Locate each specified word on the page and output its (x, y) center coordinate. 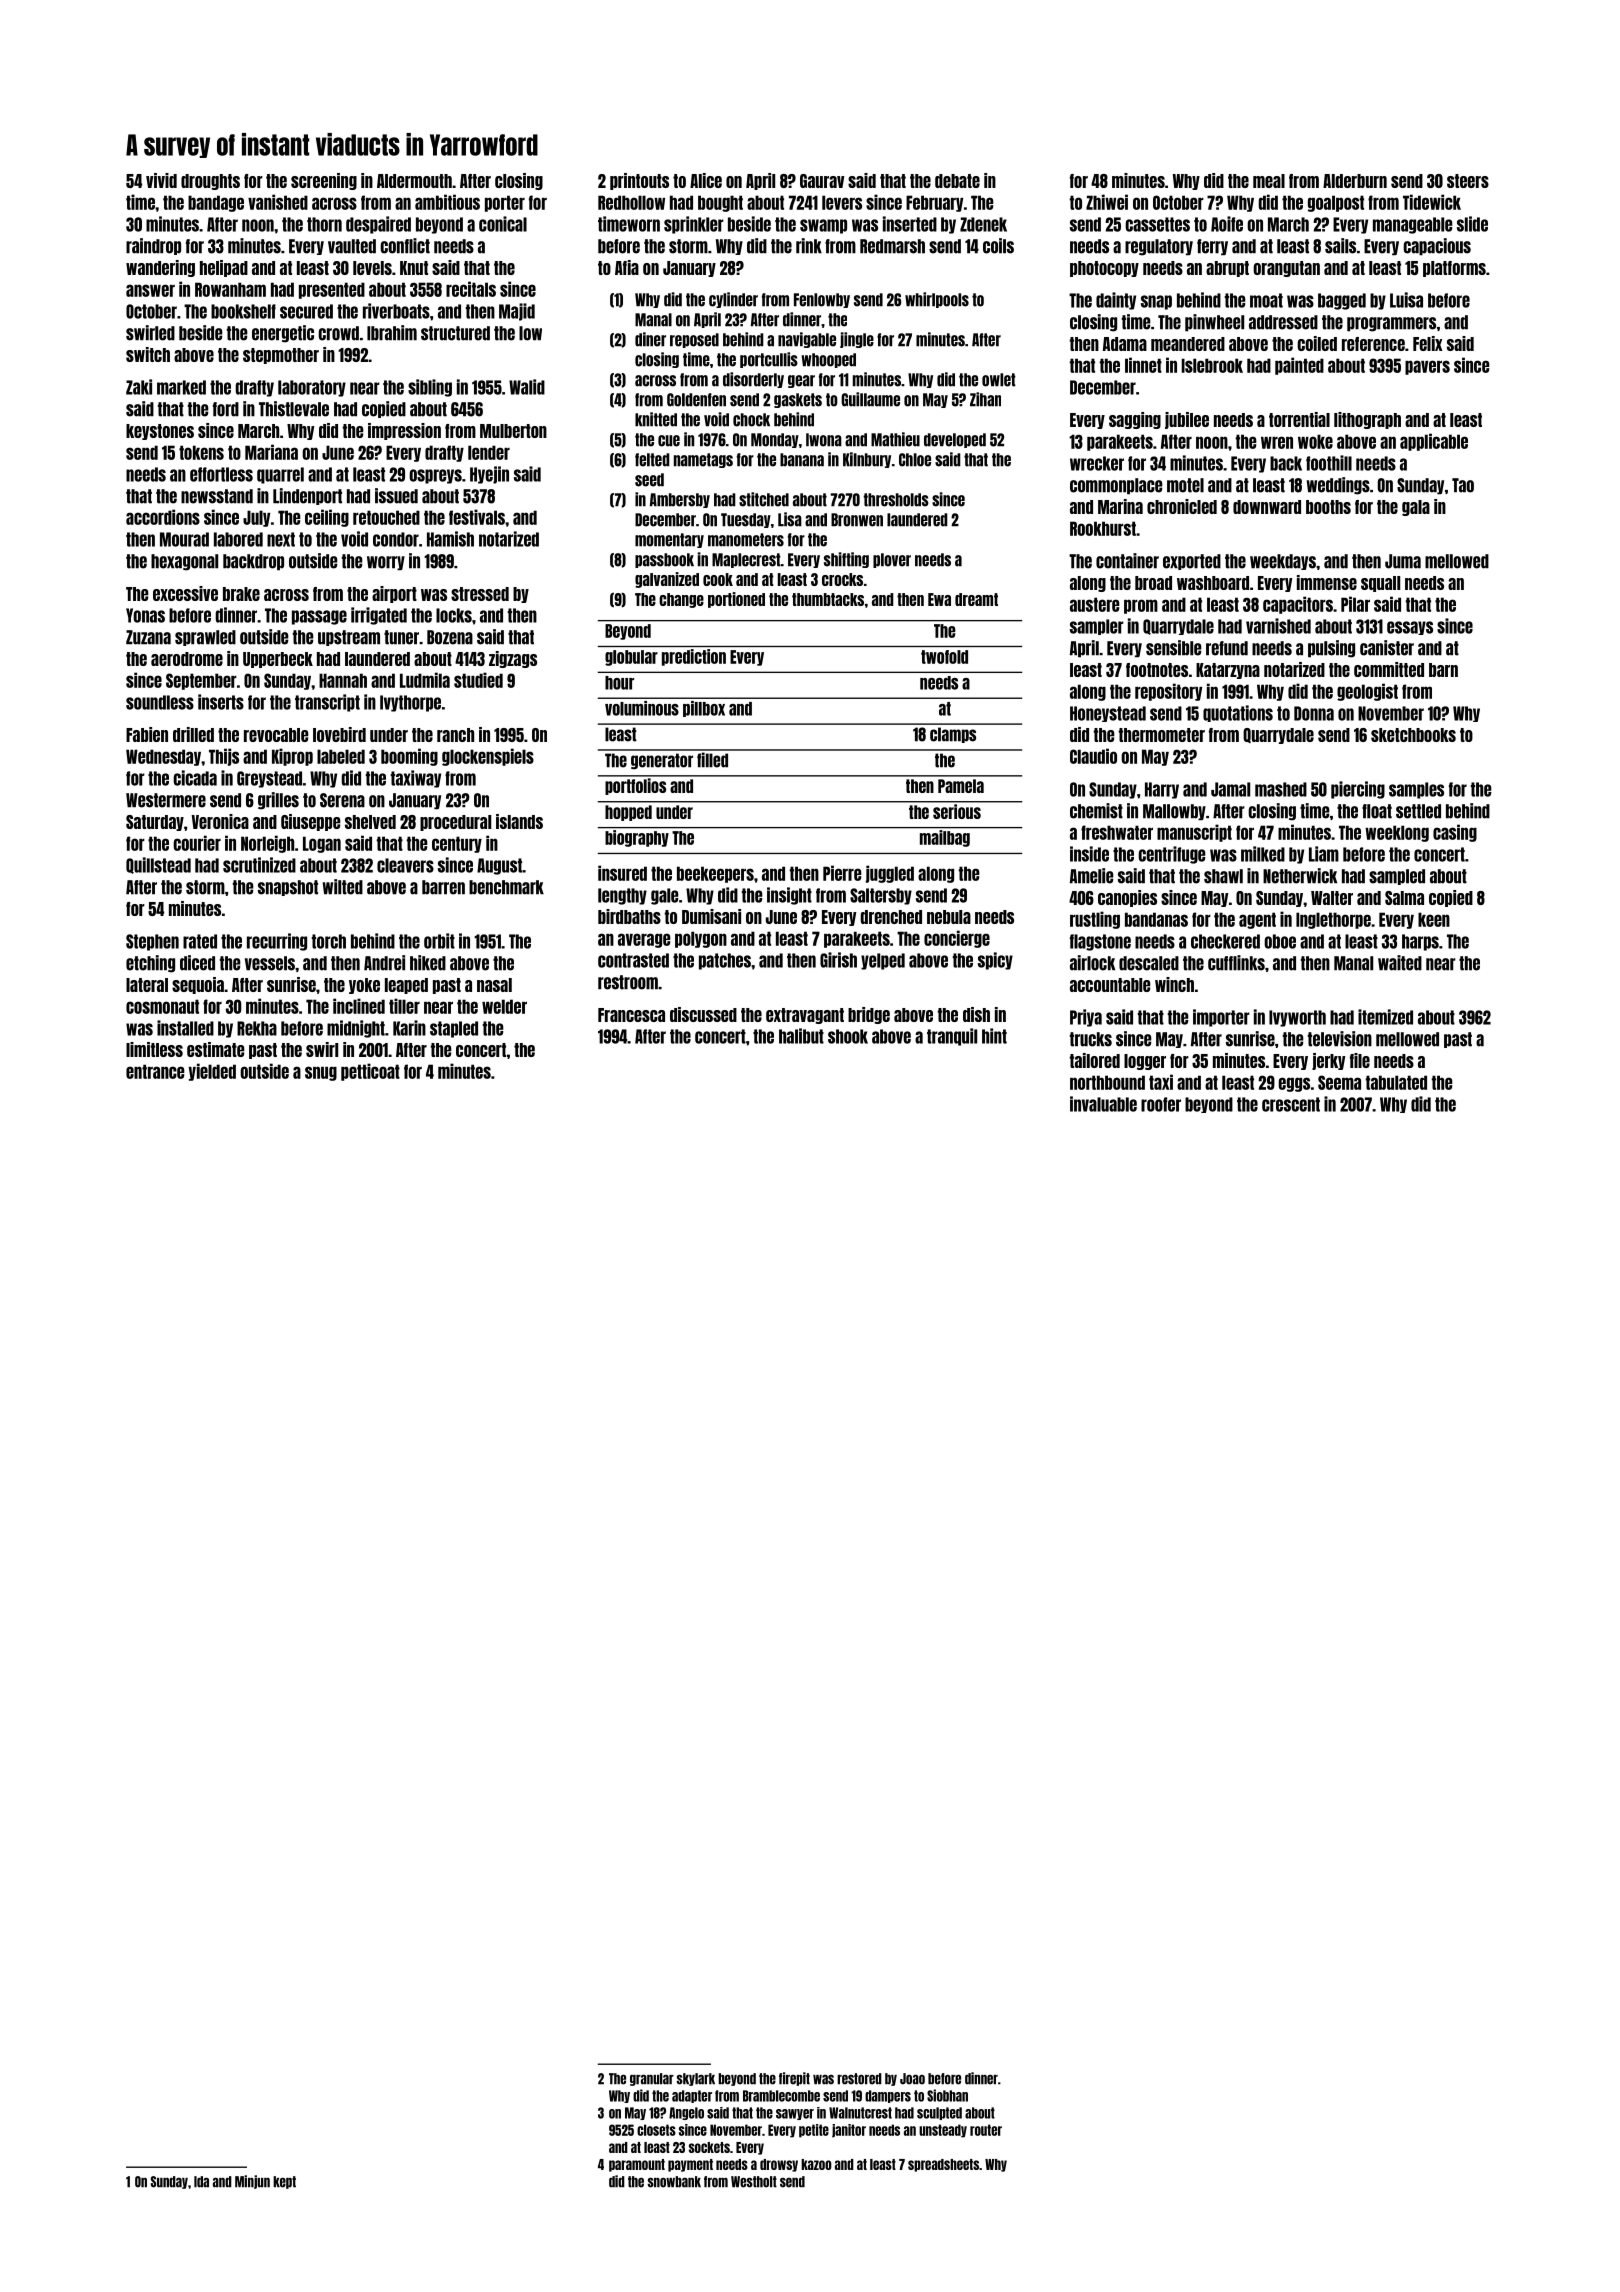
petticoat (370, 1072)
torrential (1299, 419)
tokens (201, 452)
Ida (201, 2182)
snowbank (674, 2182)
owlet (999, 380)
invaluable (1103, 1104)
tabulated (1396, 1082)
